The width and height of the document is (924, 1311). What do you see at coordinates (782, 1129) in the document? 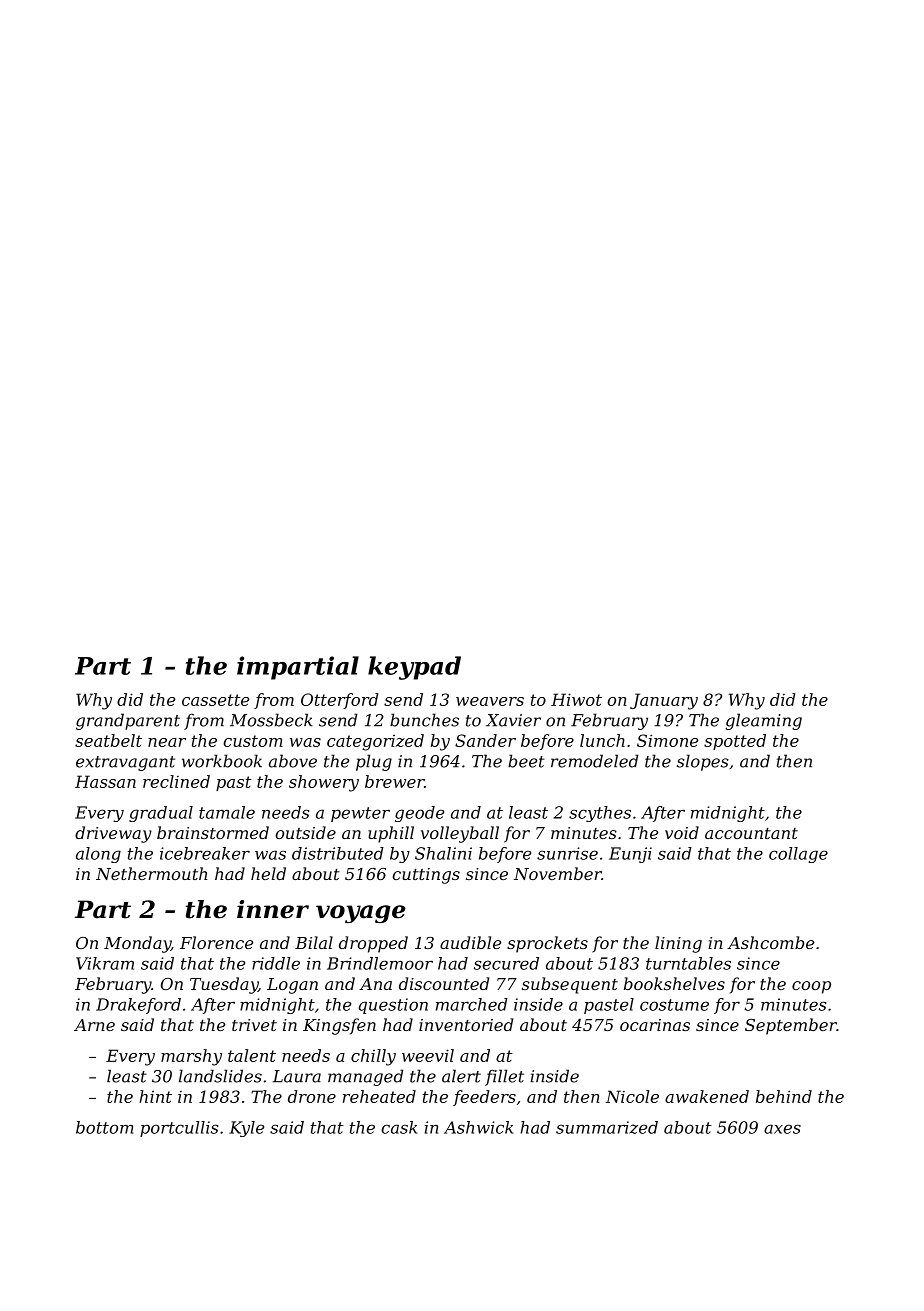
I see `axes` at bounding box center [782, 1129].
